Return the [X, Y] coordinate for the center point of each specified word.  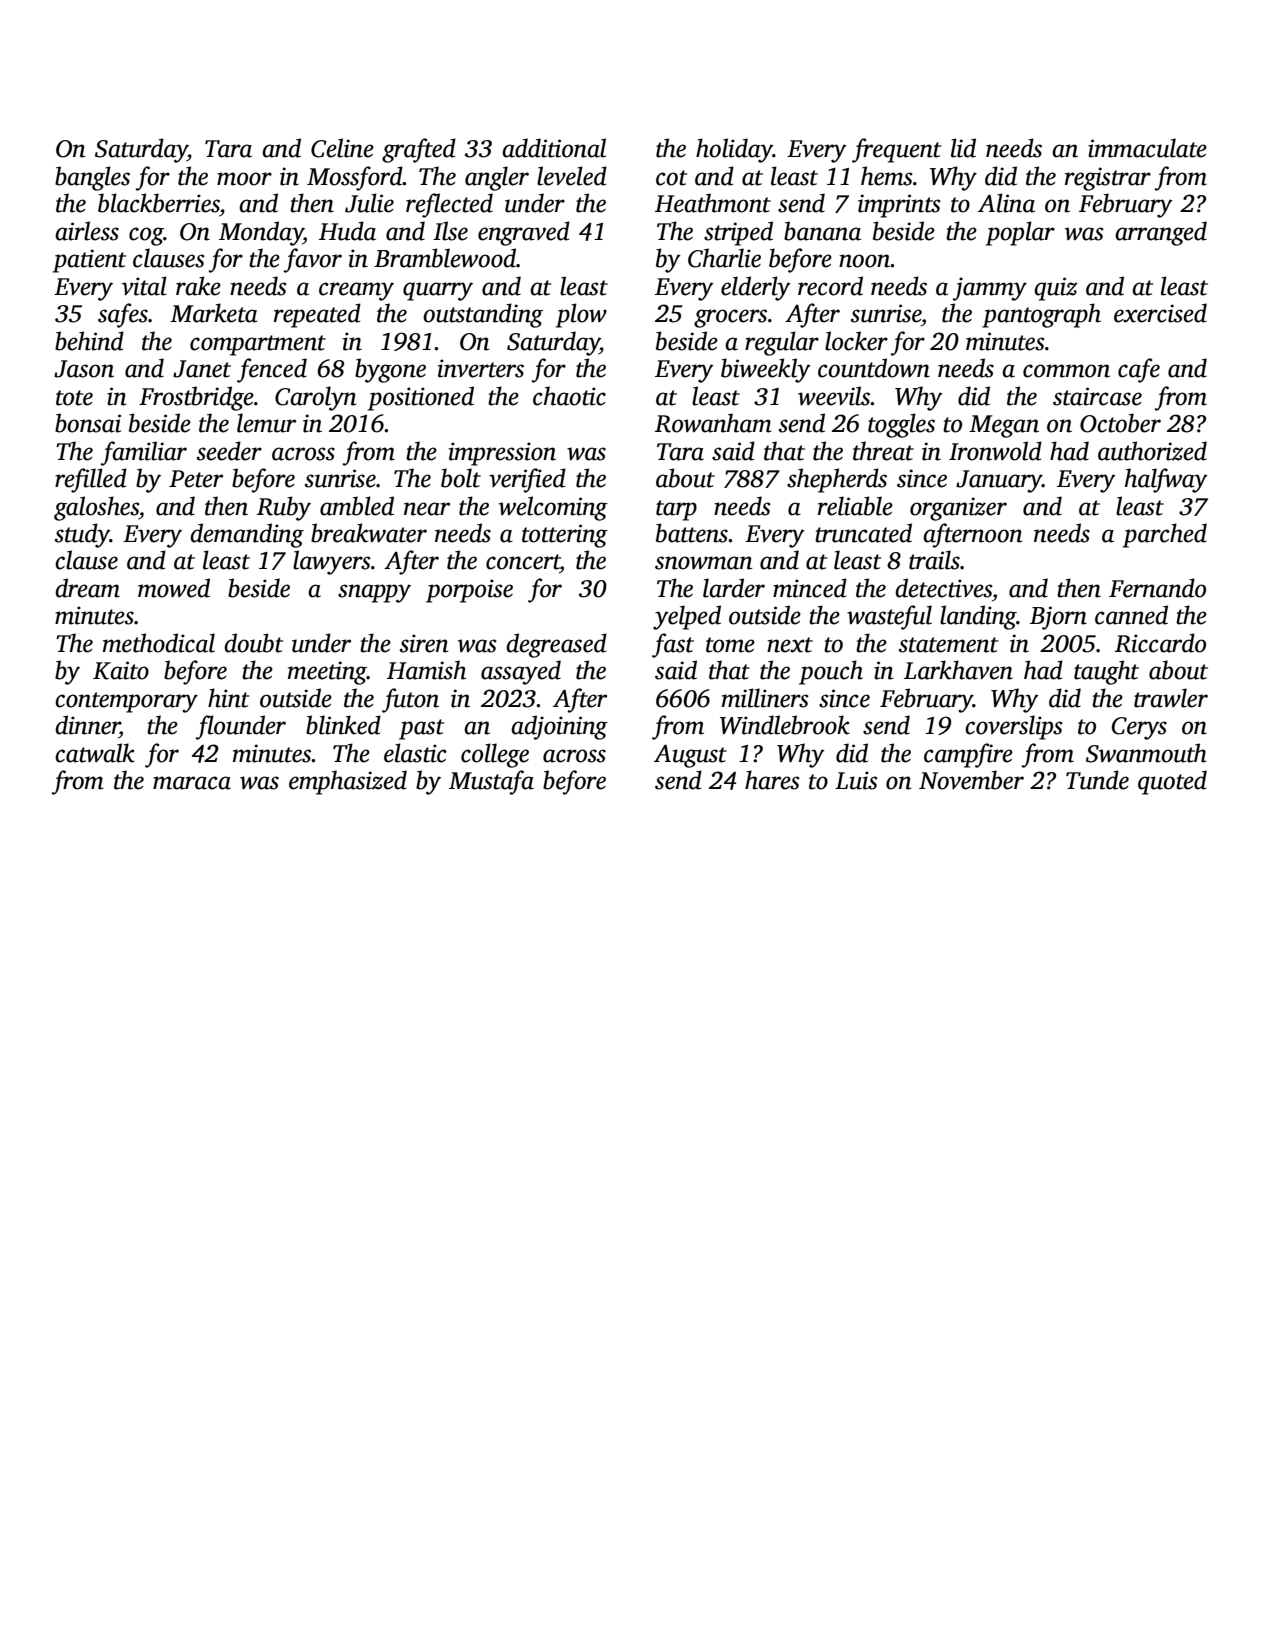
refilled [91, 480]
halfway [1166, 480]
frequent [896, 150]
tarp [676, 510]
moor [244, 179]
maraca [192, 783]
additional [554, 148]
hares [772, 780]
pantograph [1041, 315]
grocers [730, 318]
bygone [390, 370]
